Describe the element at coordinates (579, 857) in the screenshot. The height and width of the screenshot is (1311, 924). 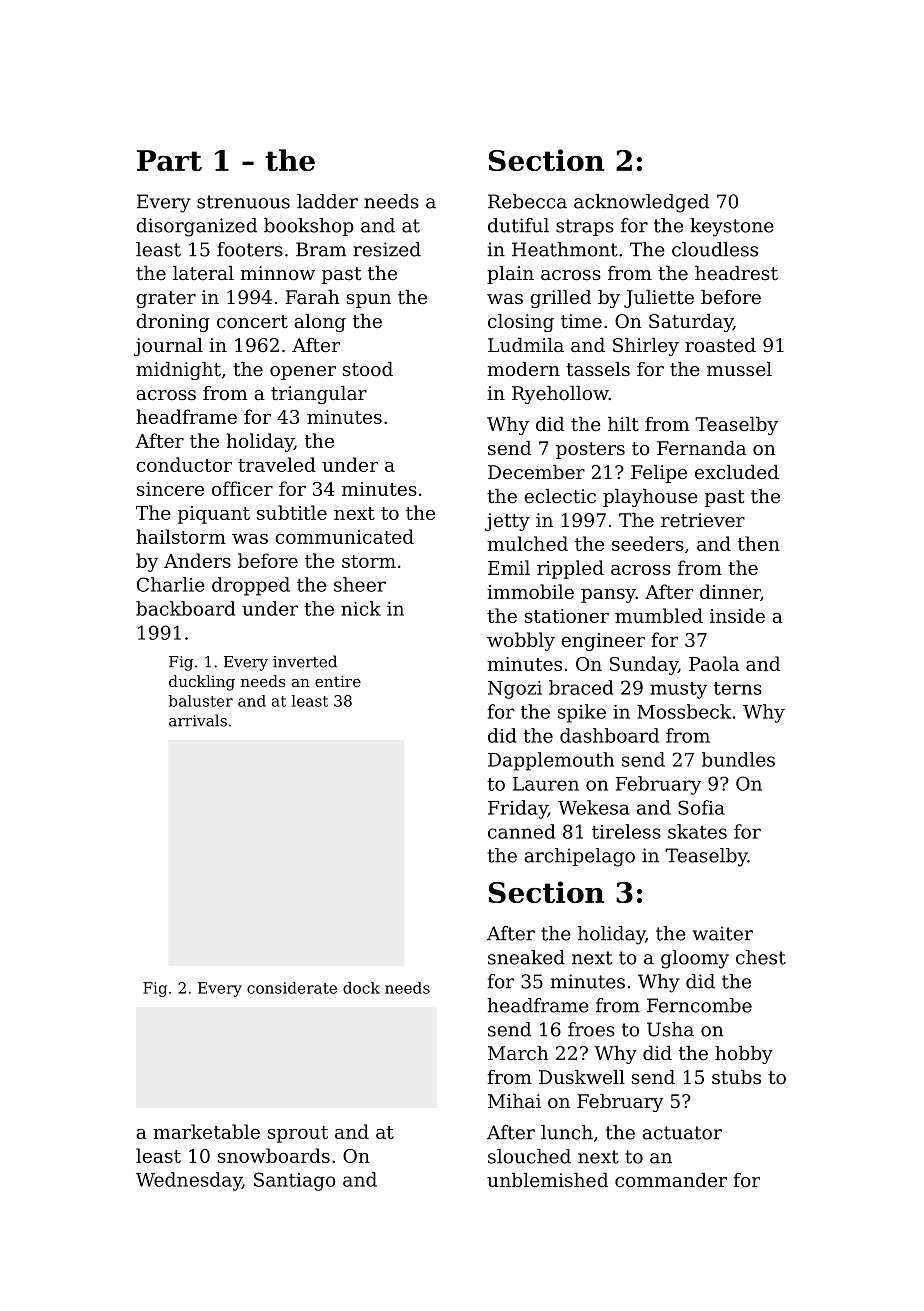
I see `archipelago` at that location.
